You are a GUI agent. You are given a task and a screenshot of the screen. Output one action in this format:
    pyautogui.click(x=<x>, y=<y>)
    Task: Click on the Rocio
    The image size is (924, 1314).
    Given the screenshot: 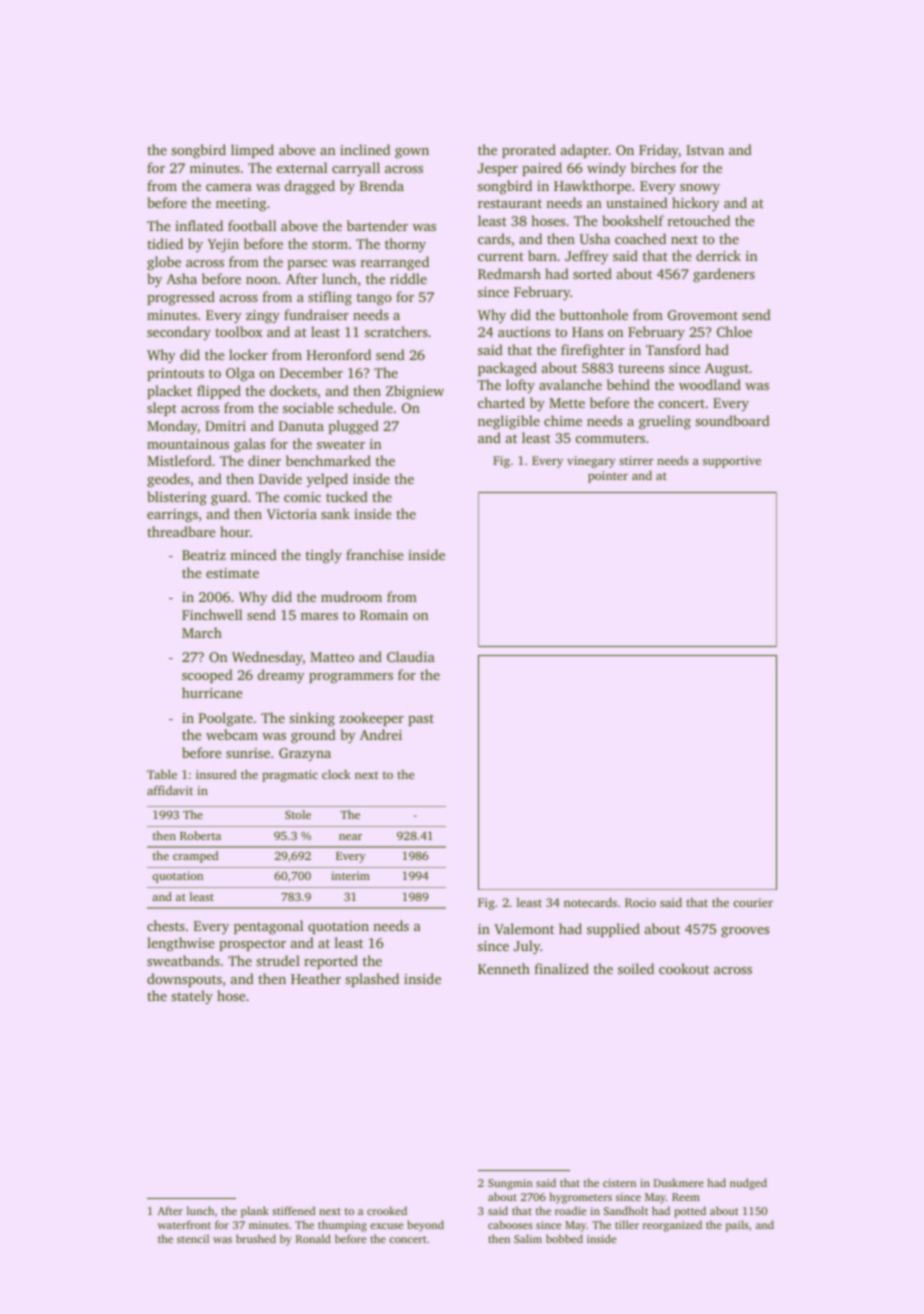 What is the action you would take?
    pyautogui.click(x=640, y=902)
